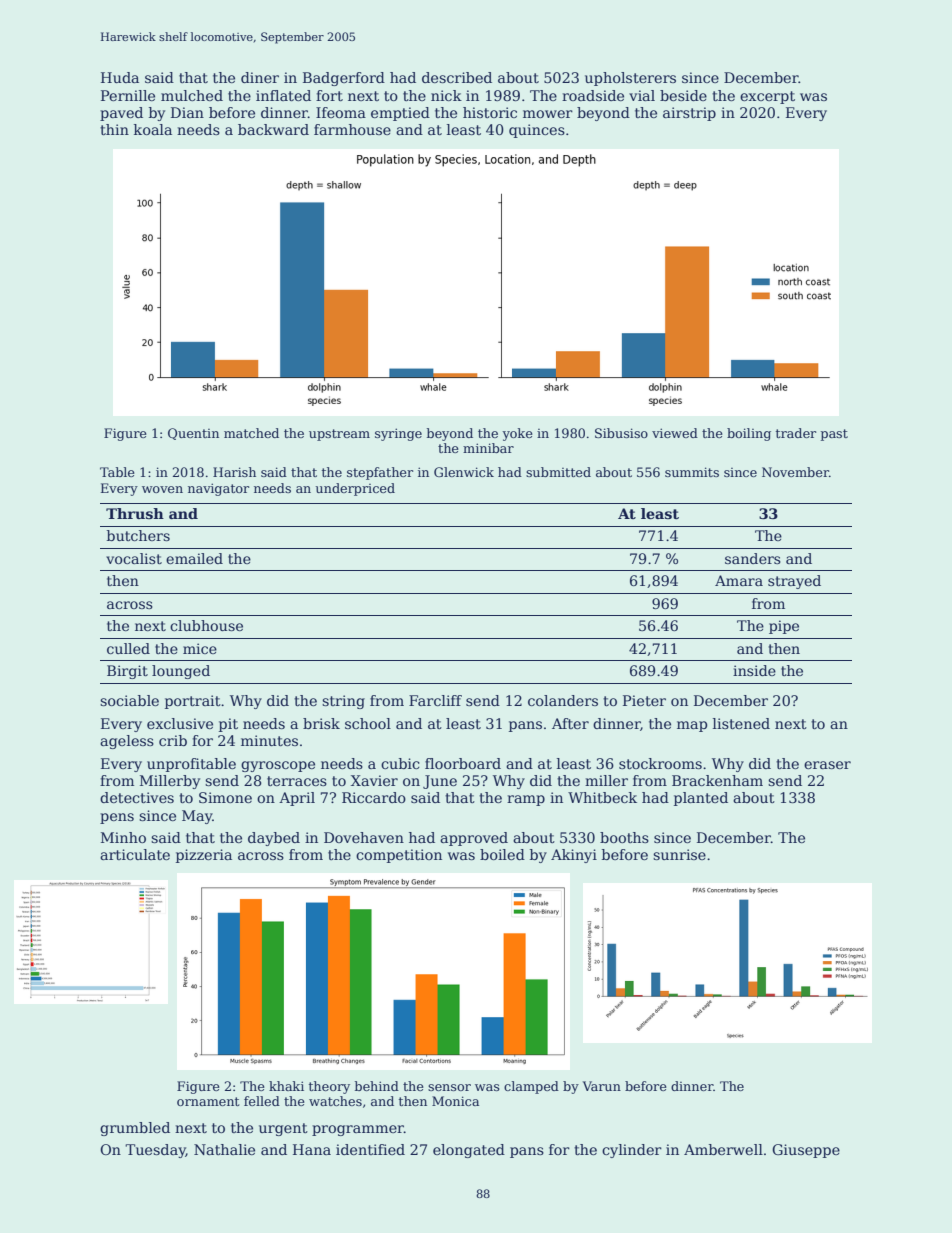 Image resolution: width=952 pixels, height=1233 pixels. I want to click on matched, so click(251, 433).
